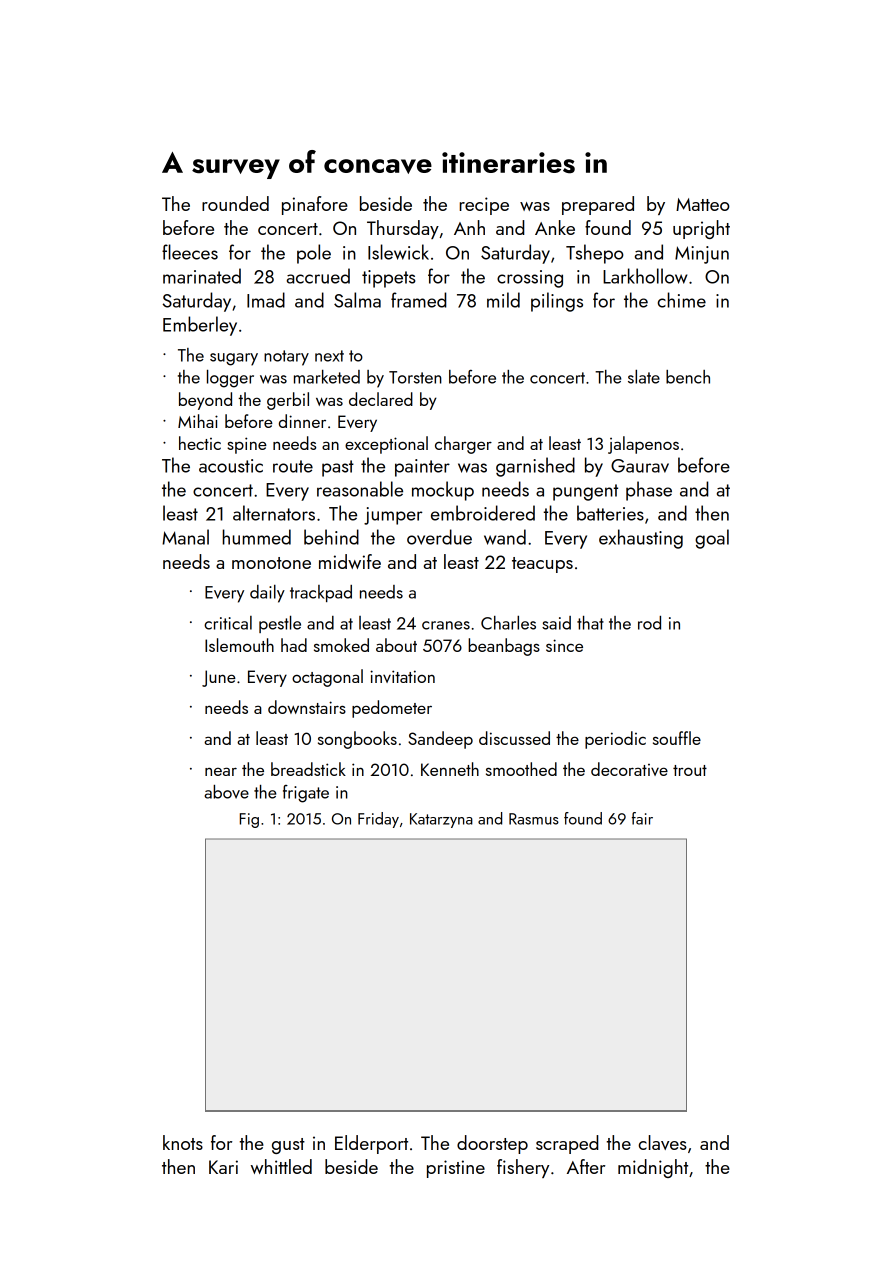 The height and width of the screenshot is (1266, 892). I want to click on Tshepo, so click(595, 254).
